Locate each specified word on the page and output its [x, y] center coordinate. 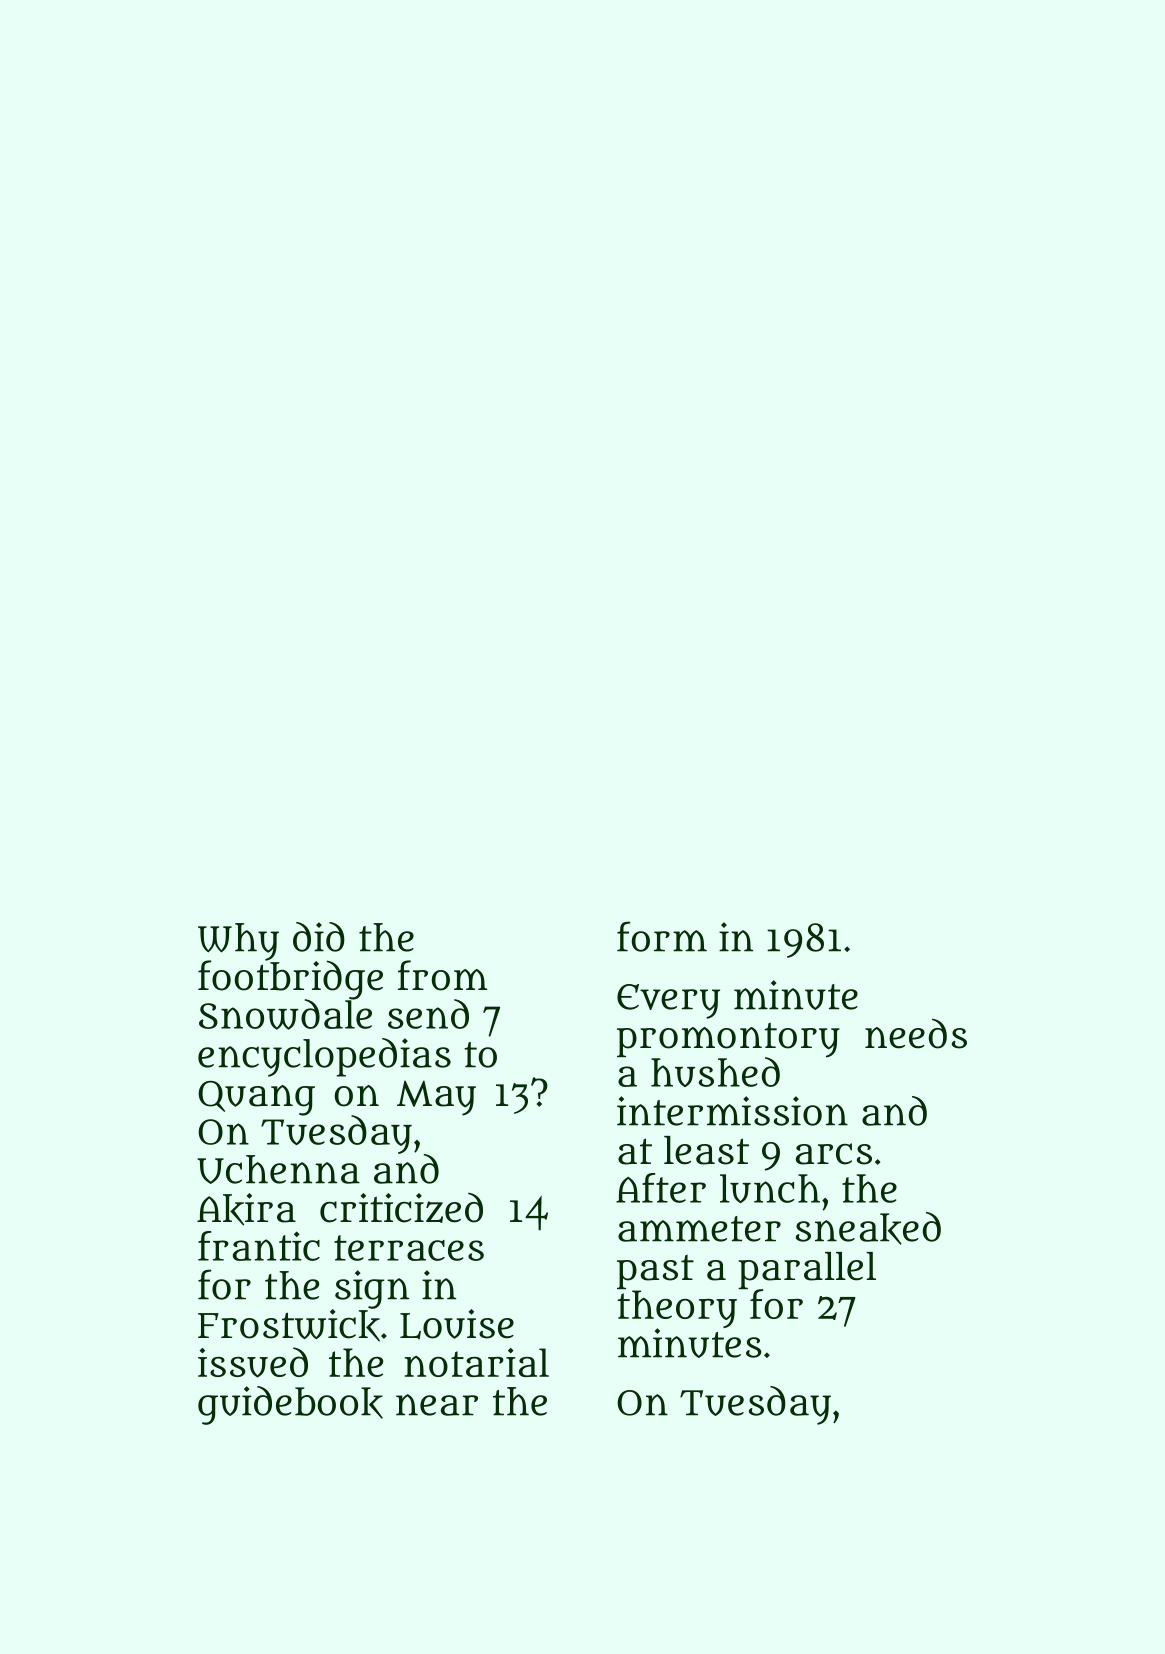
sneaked [868, 1228]
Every [668, 1001]
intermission [732, 1111]
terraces [409, 1248]
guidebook [290, 1405]
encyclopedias [324, 1057]
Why [238, 942]
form [662, 936]
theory [677, 1309]
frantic [259, 1246]
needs [916, 1033]
